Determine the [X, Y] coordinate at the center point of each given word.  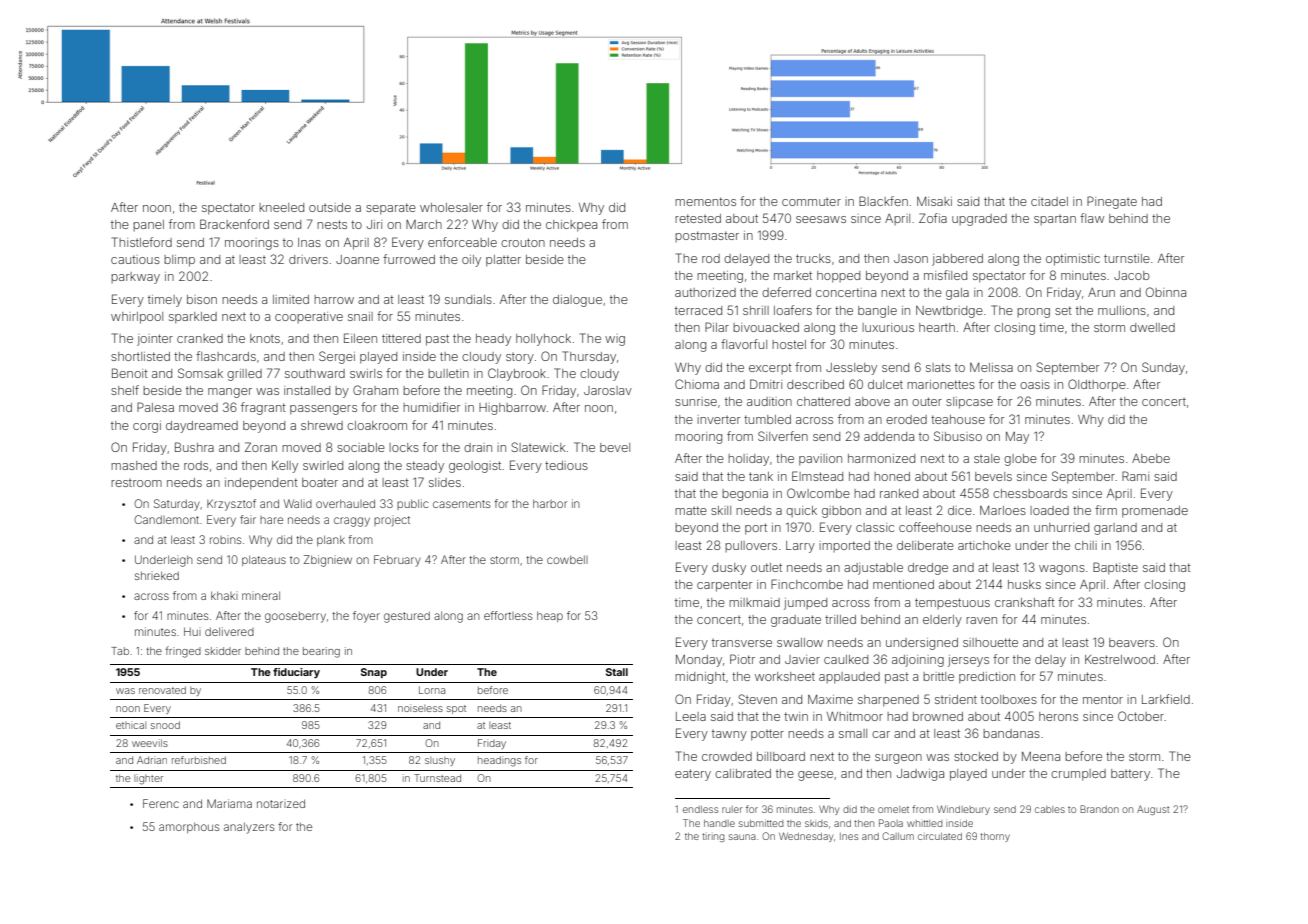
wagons [1062, 570]
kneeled [281, 207]
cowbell [567, 559]
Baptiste [1115, 568]
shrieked [157, 575]
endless [701, 809]
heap [550, 616]
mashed [134, 465]
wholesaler [451, 207]
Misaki [934, 201]
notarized [281, 803]
